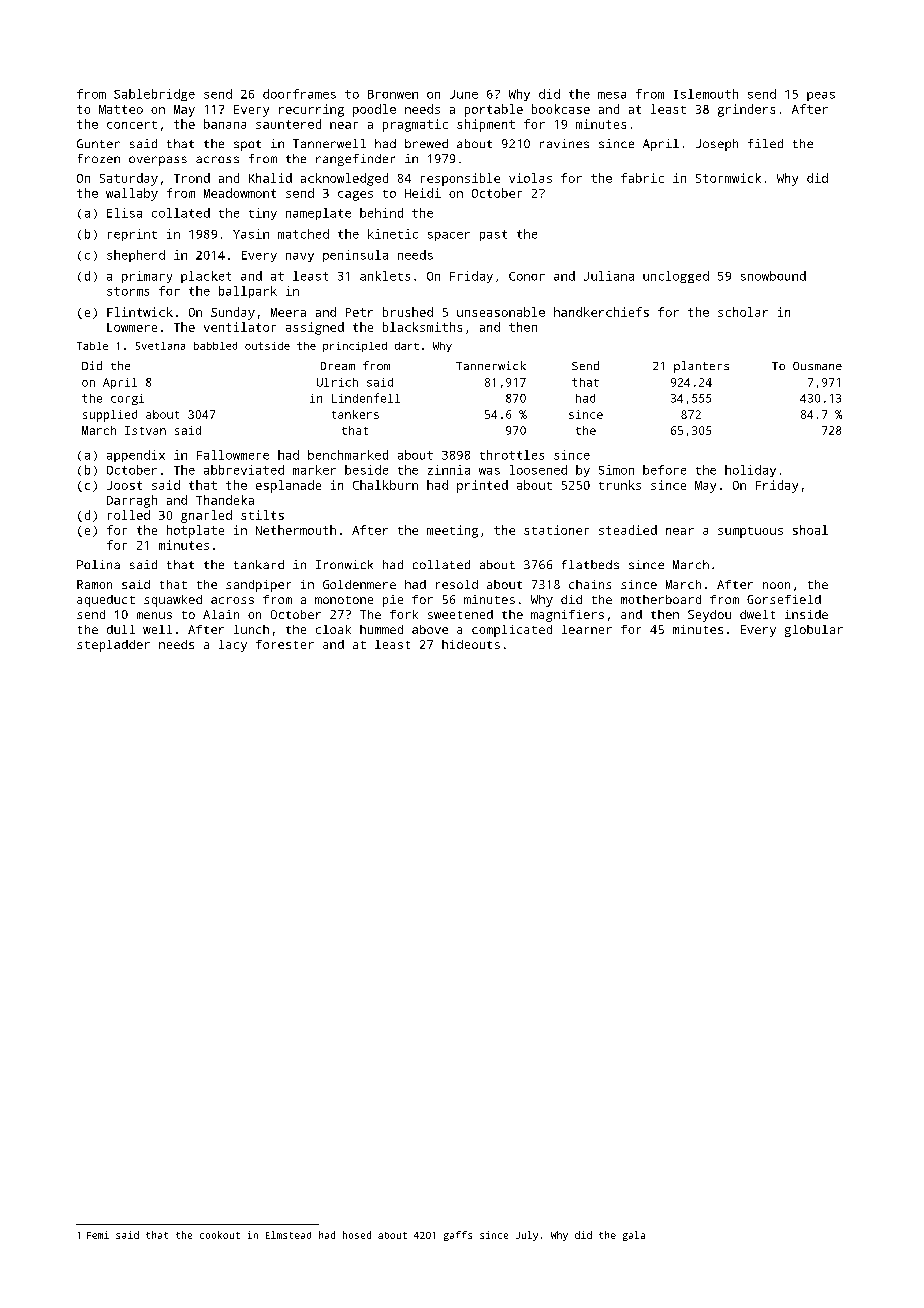 The width and height of the document is (924, 1308). What do you see at coordinates (206, 516) in the document?
I see `gnarled` at bounding box center [206, 516].
